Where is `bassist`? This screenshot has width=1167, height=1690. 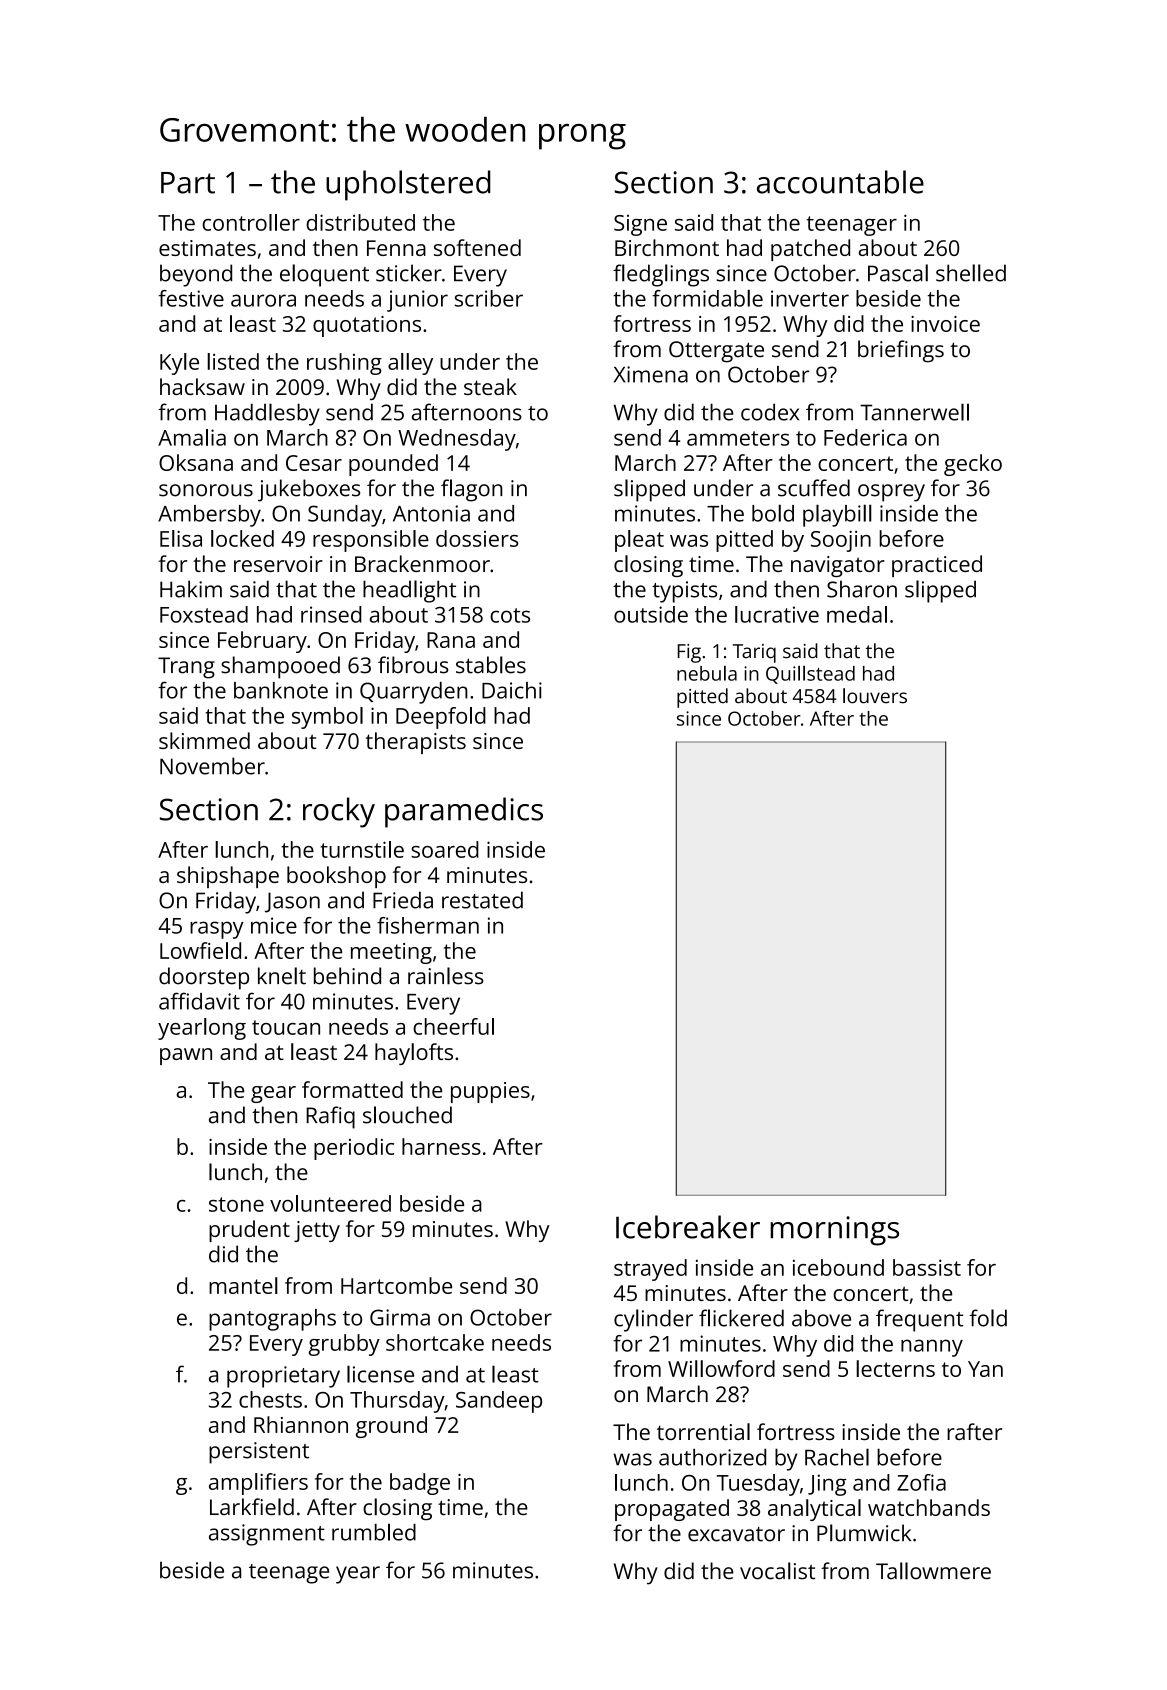
bassist is located at coordinates (927, 1267).
